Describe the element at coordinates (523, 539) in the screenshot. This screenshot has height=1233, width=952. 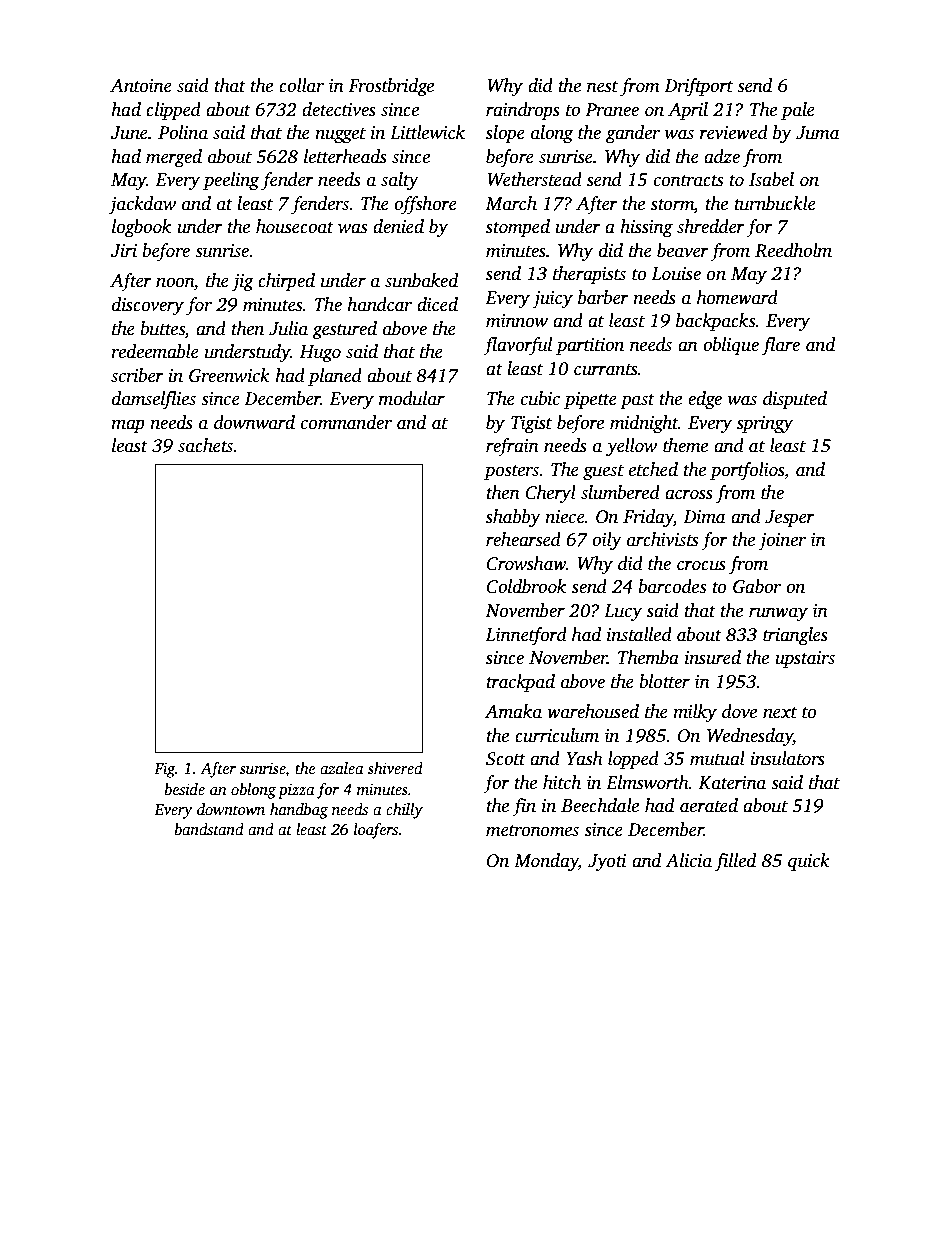
I see `rehearsed` at that location.
